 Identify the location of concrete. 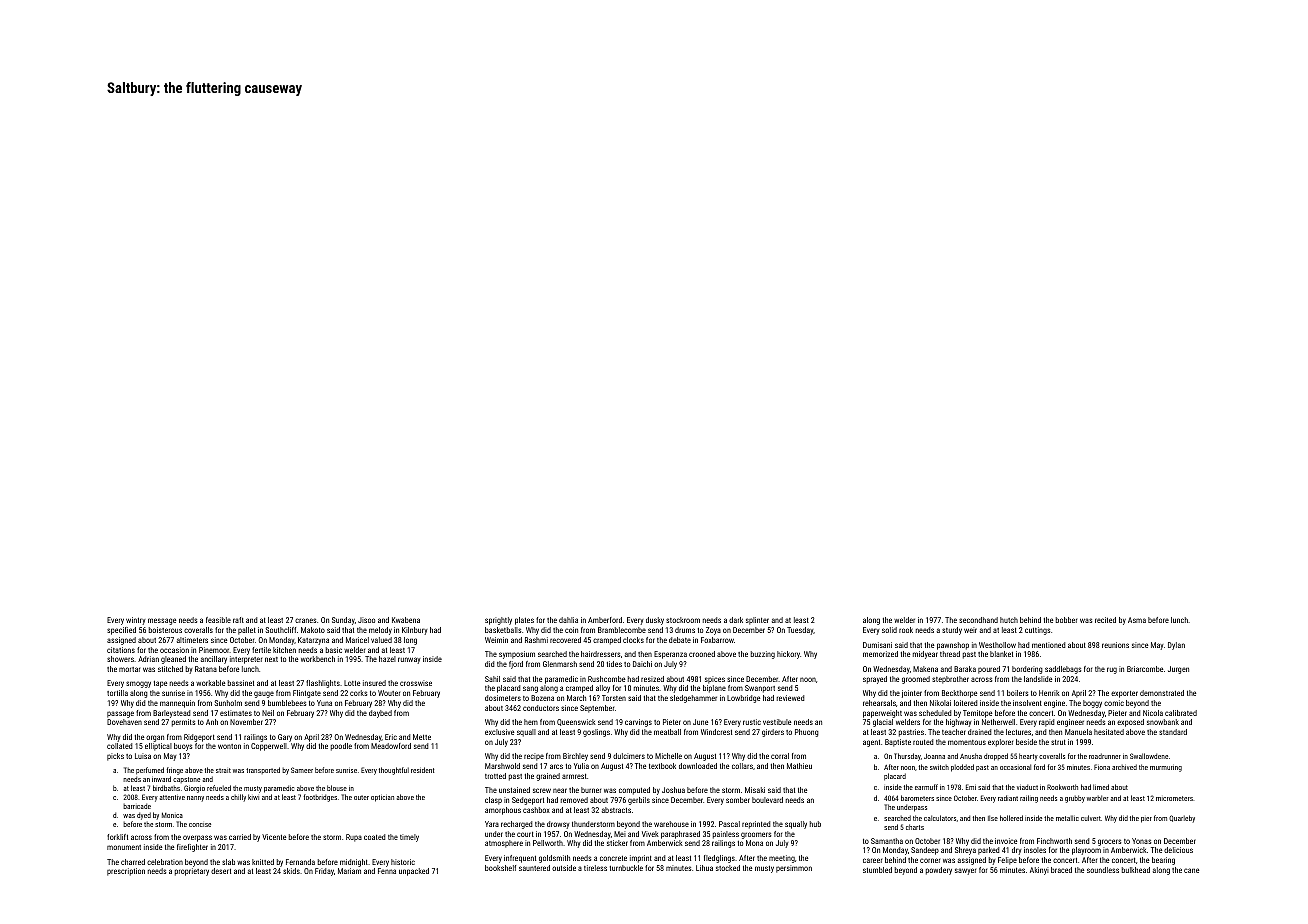
(613, 858).
